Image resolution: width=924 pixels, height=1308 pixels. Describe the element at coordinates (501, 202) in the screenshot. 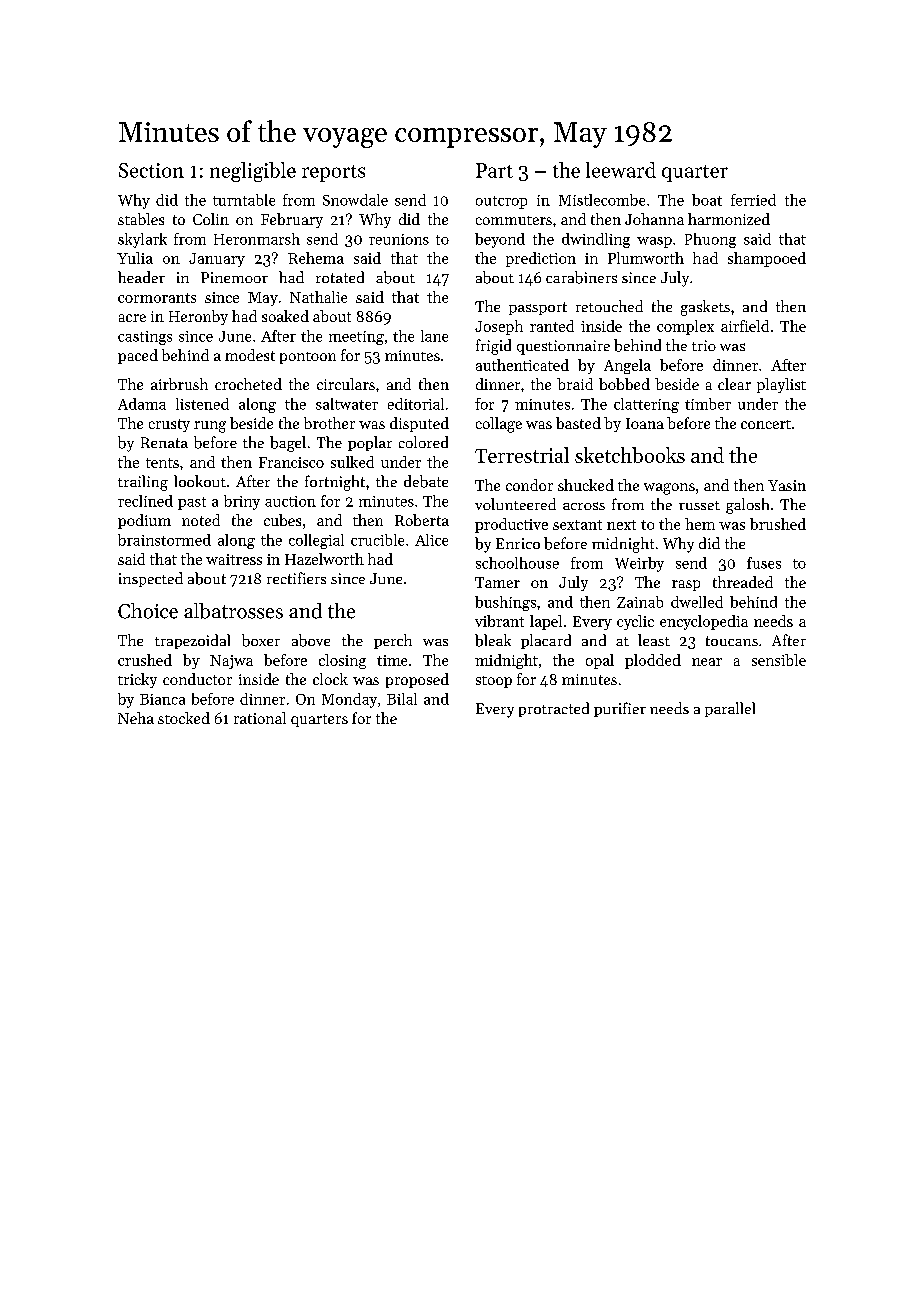

I see `outcrop` at that location.
